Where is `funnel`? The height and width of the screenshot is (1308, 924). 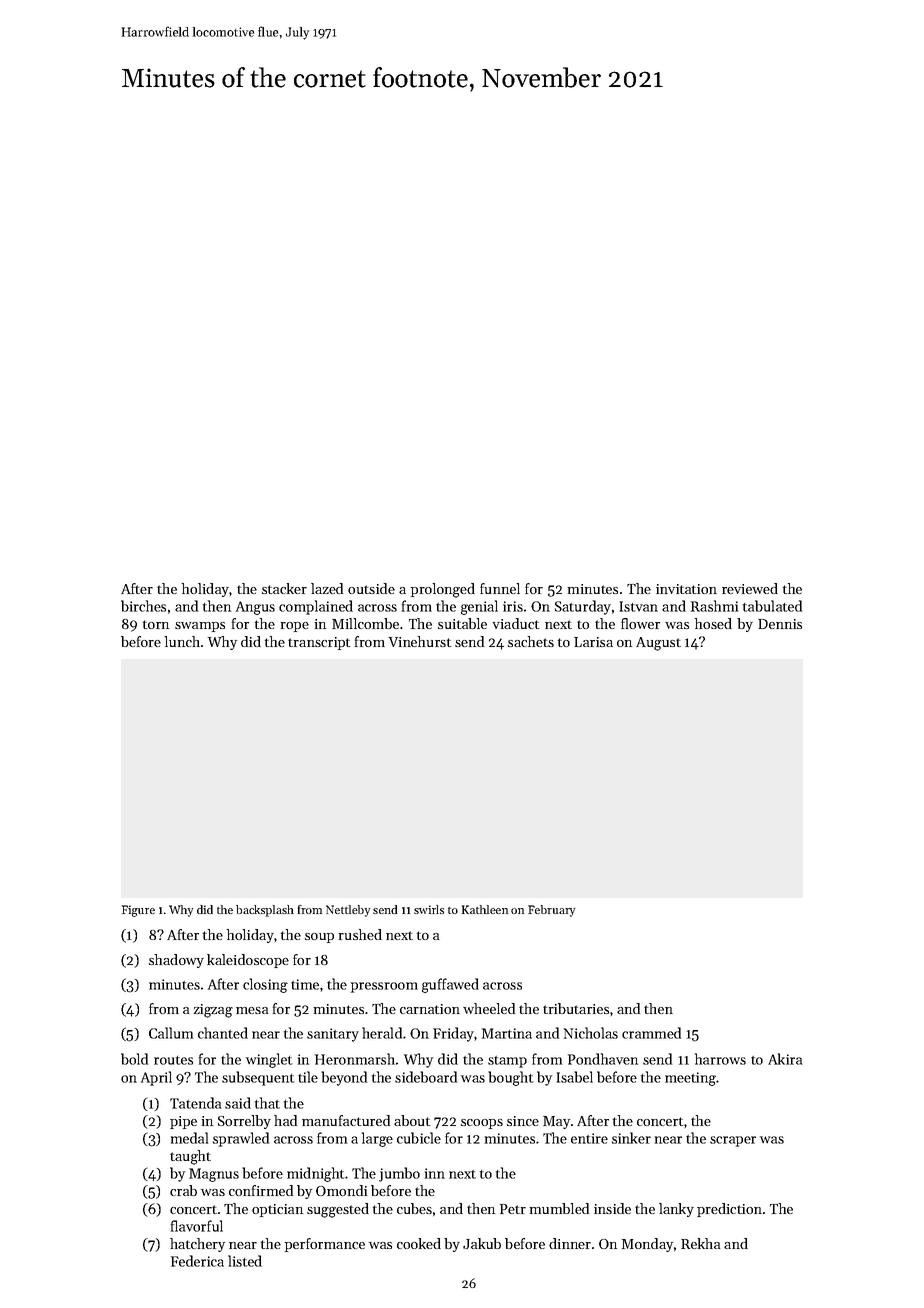
funnel is located at coordinates (500, 588).
